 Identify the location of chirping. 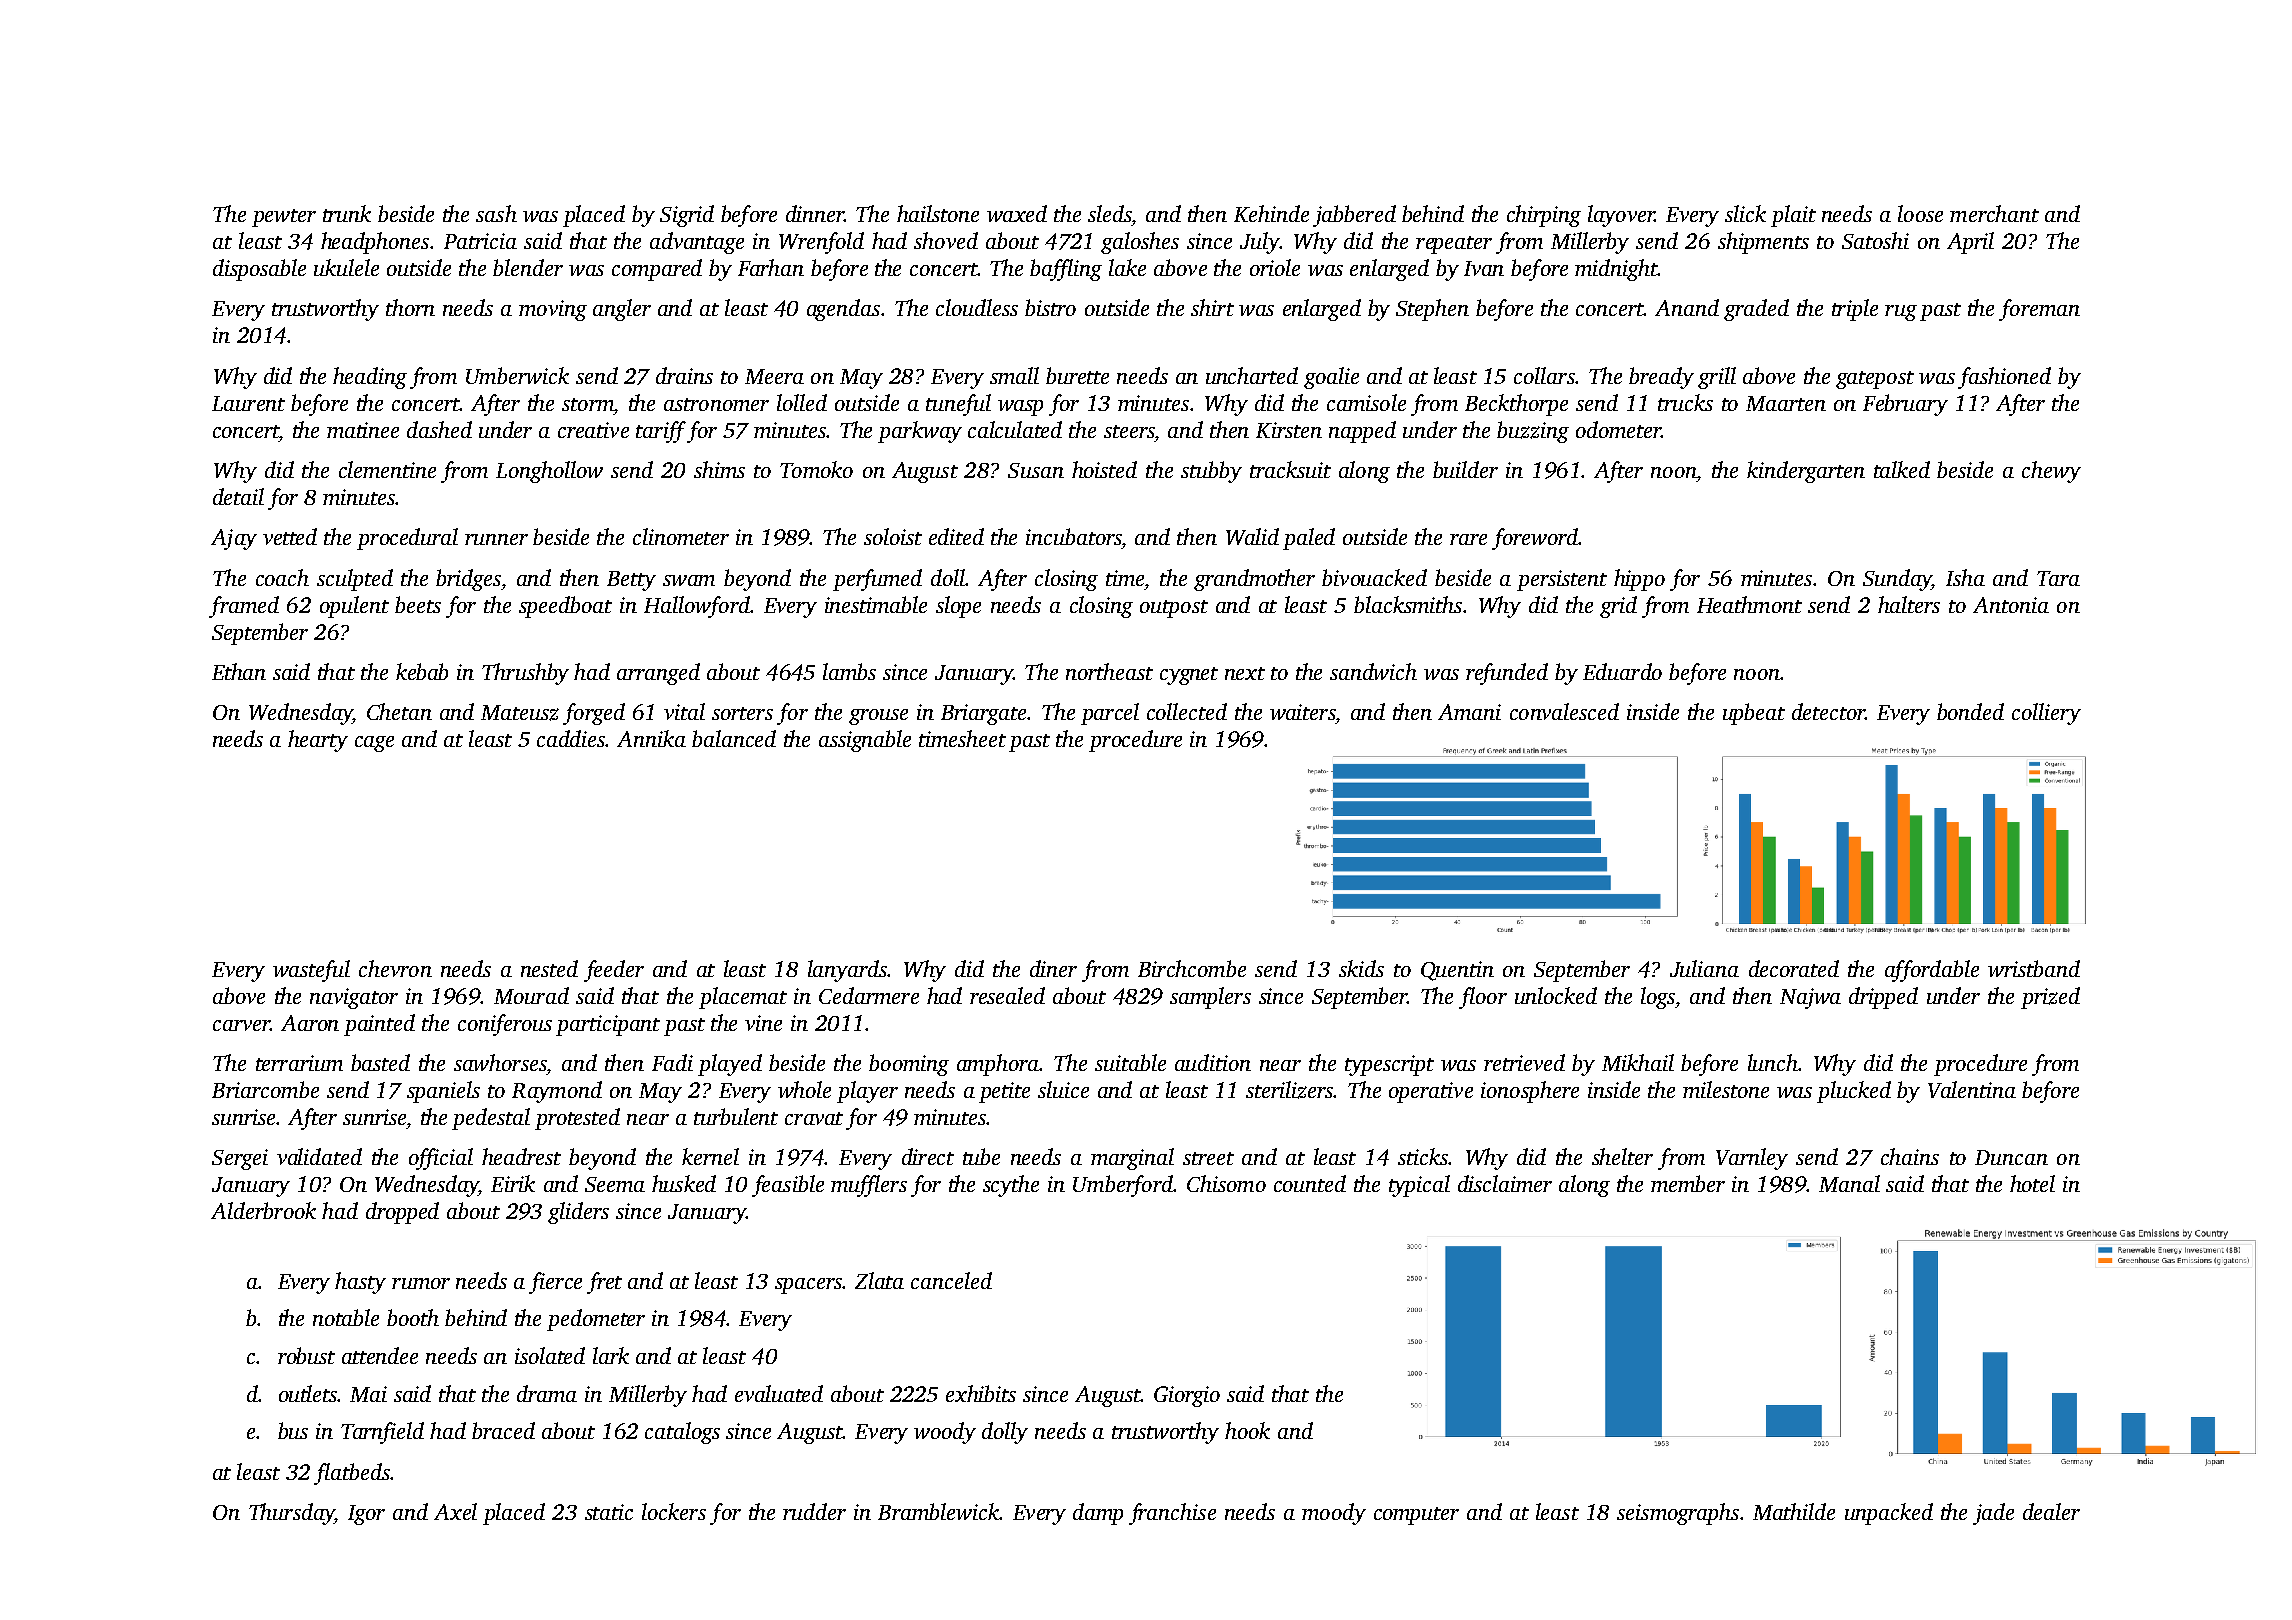
(1544, 216).
